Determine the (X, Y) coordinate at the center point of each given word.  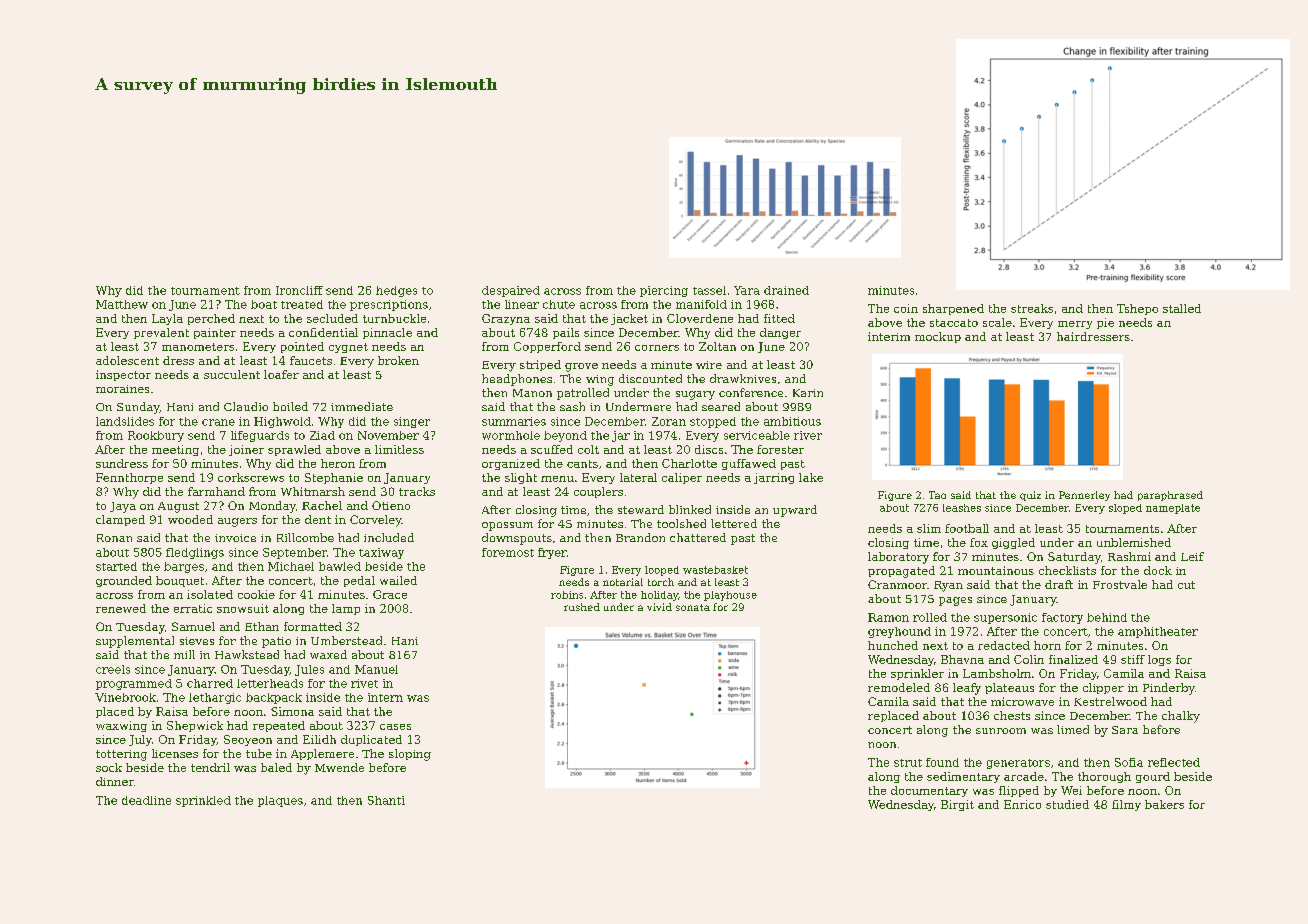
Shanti (386, 800)
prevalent (161, 333)
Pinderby (1169, 689)
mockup (938, 337)
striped (540, 365)
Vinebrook (125, 697)
